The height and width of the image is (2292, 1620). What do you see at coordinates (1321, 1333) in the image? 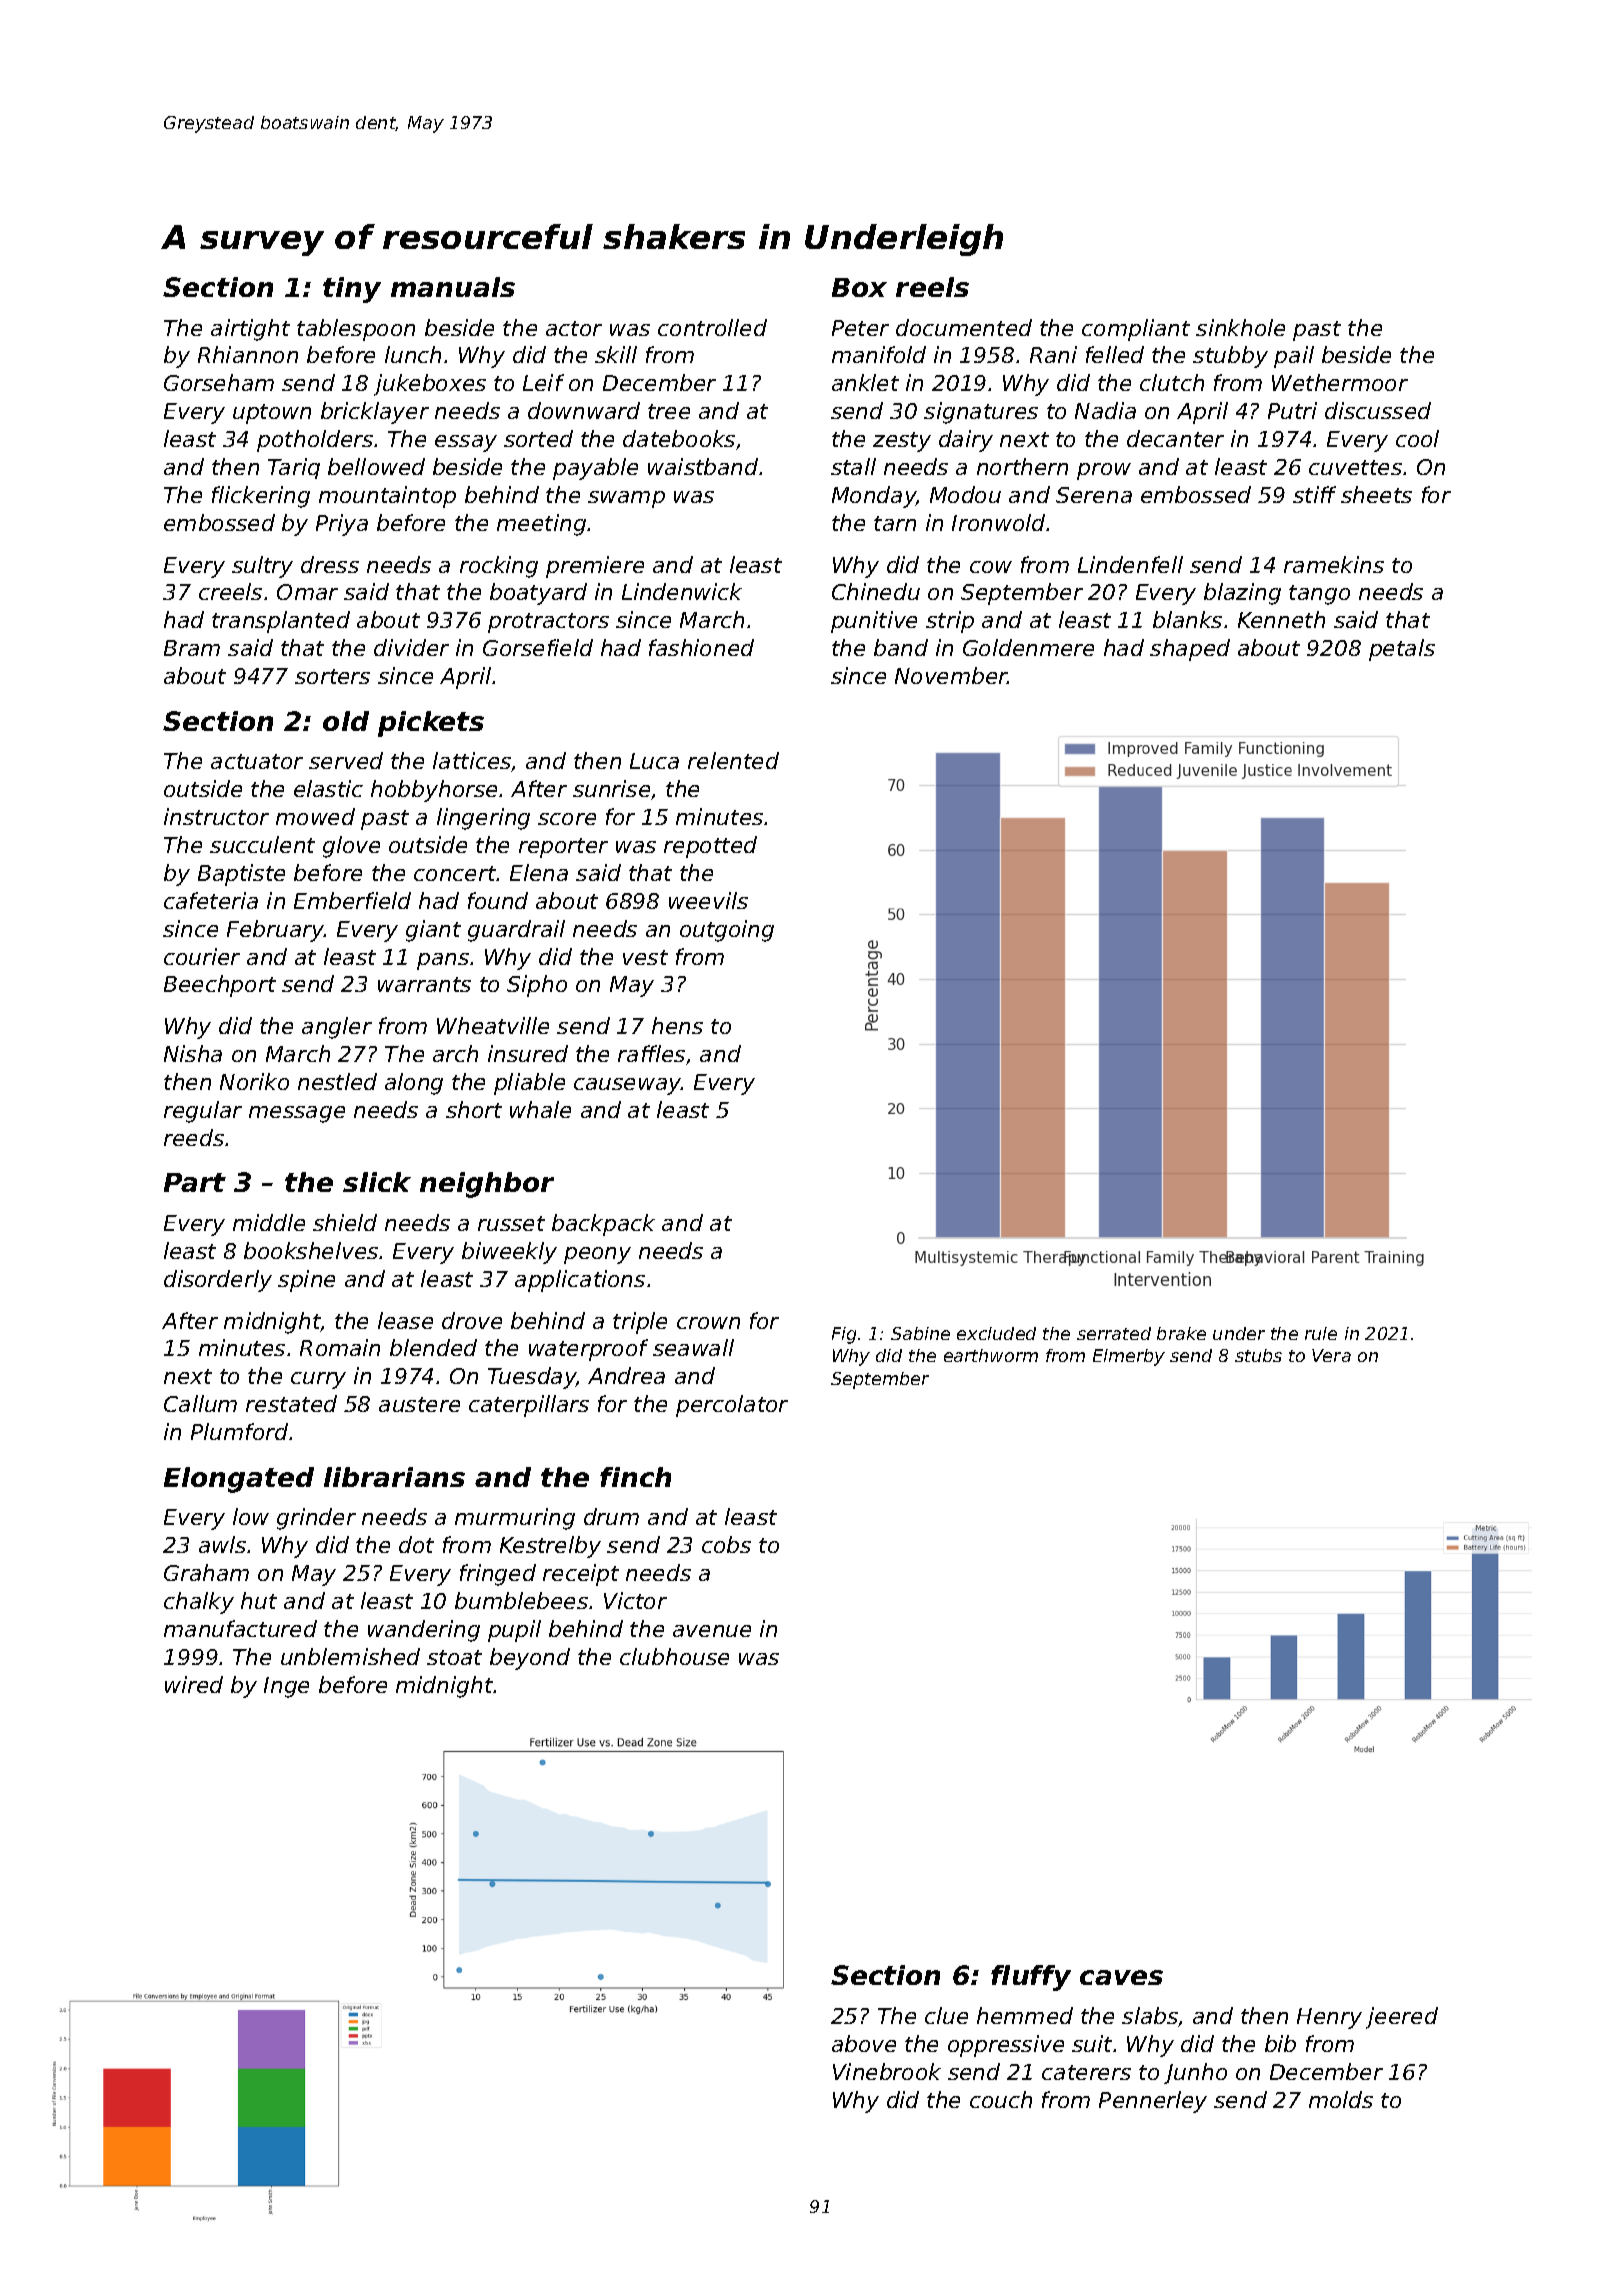
I see `rule` at bounding box center [1321, 1333].
